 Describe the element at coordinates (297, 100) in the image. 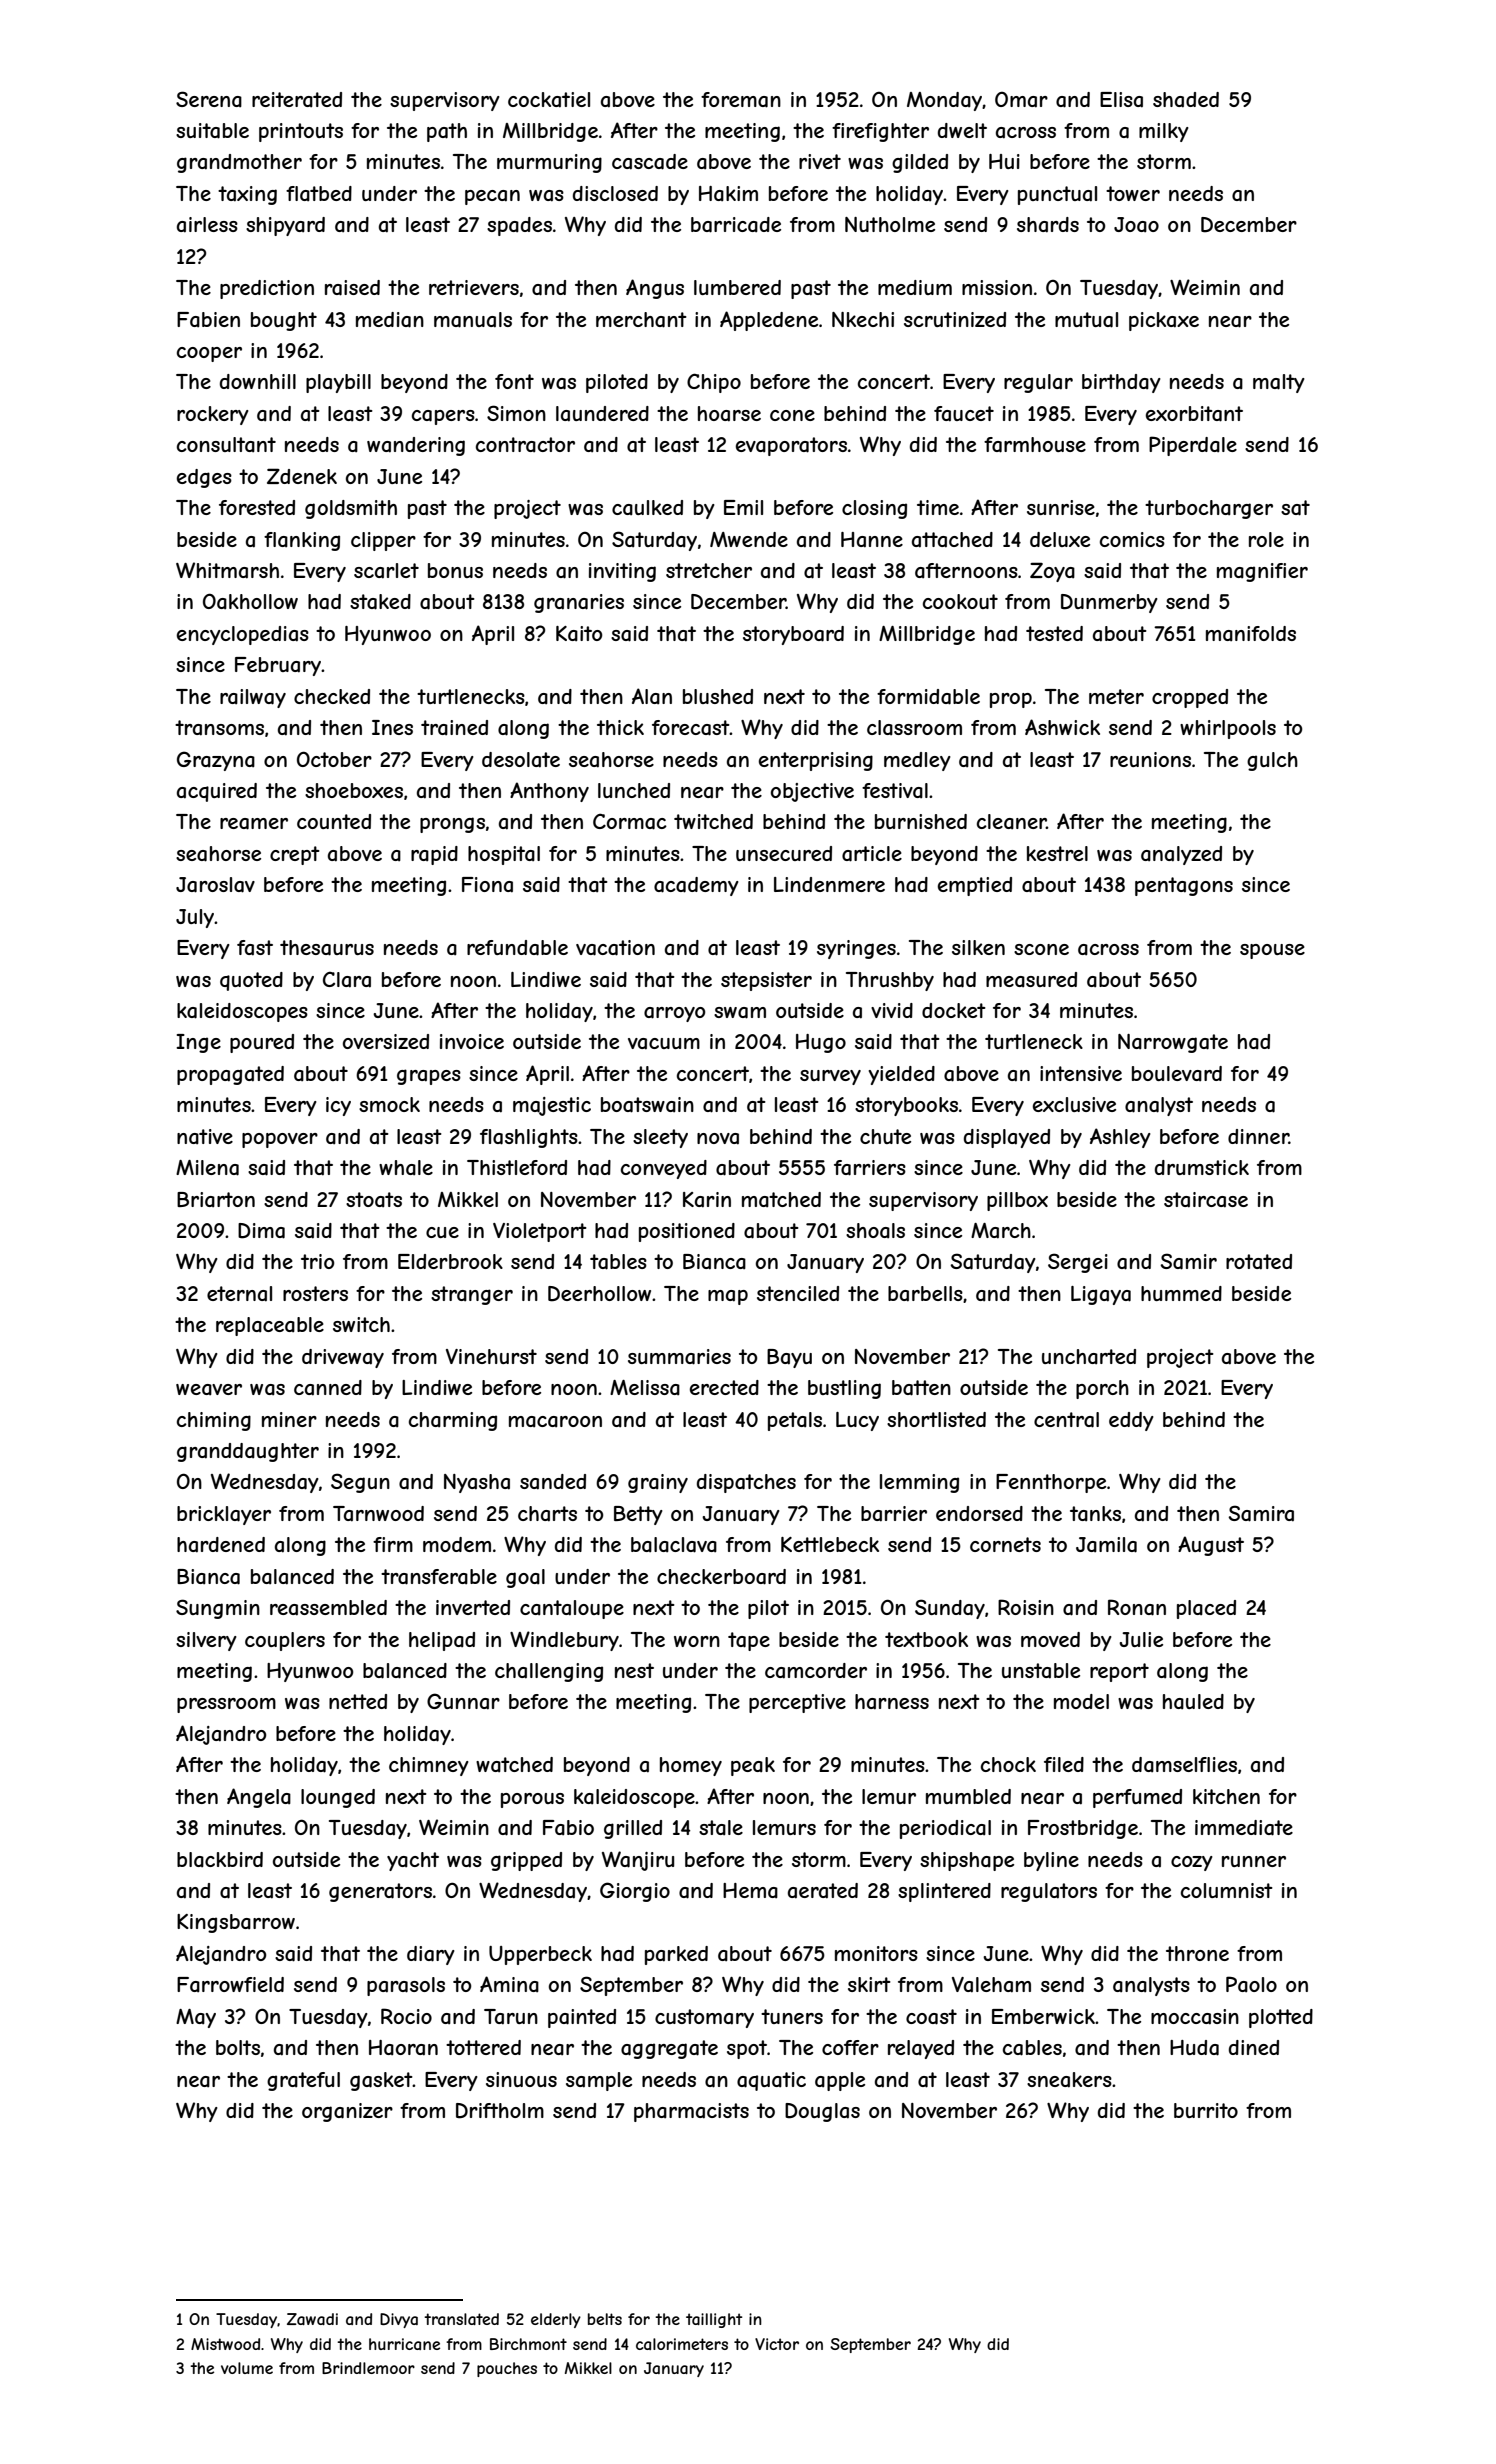

I see `reiterated` at that location.
